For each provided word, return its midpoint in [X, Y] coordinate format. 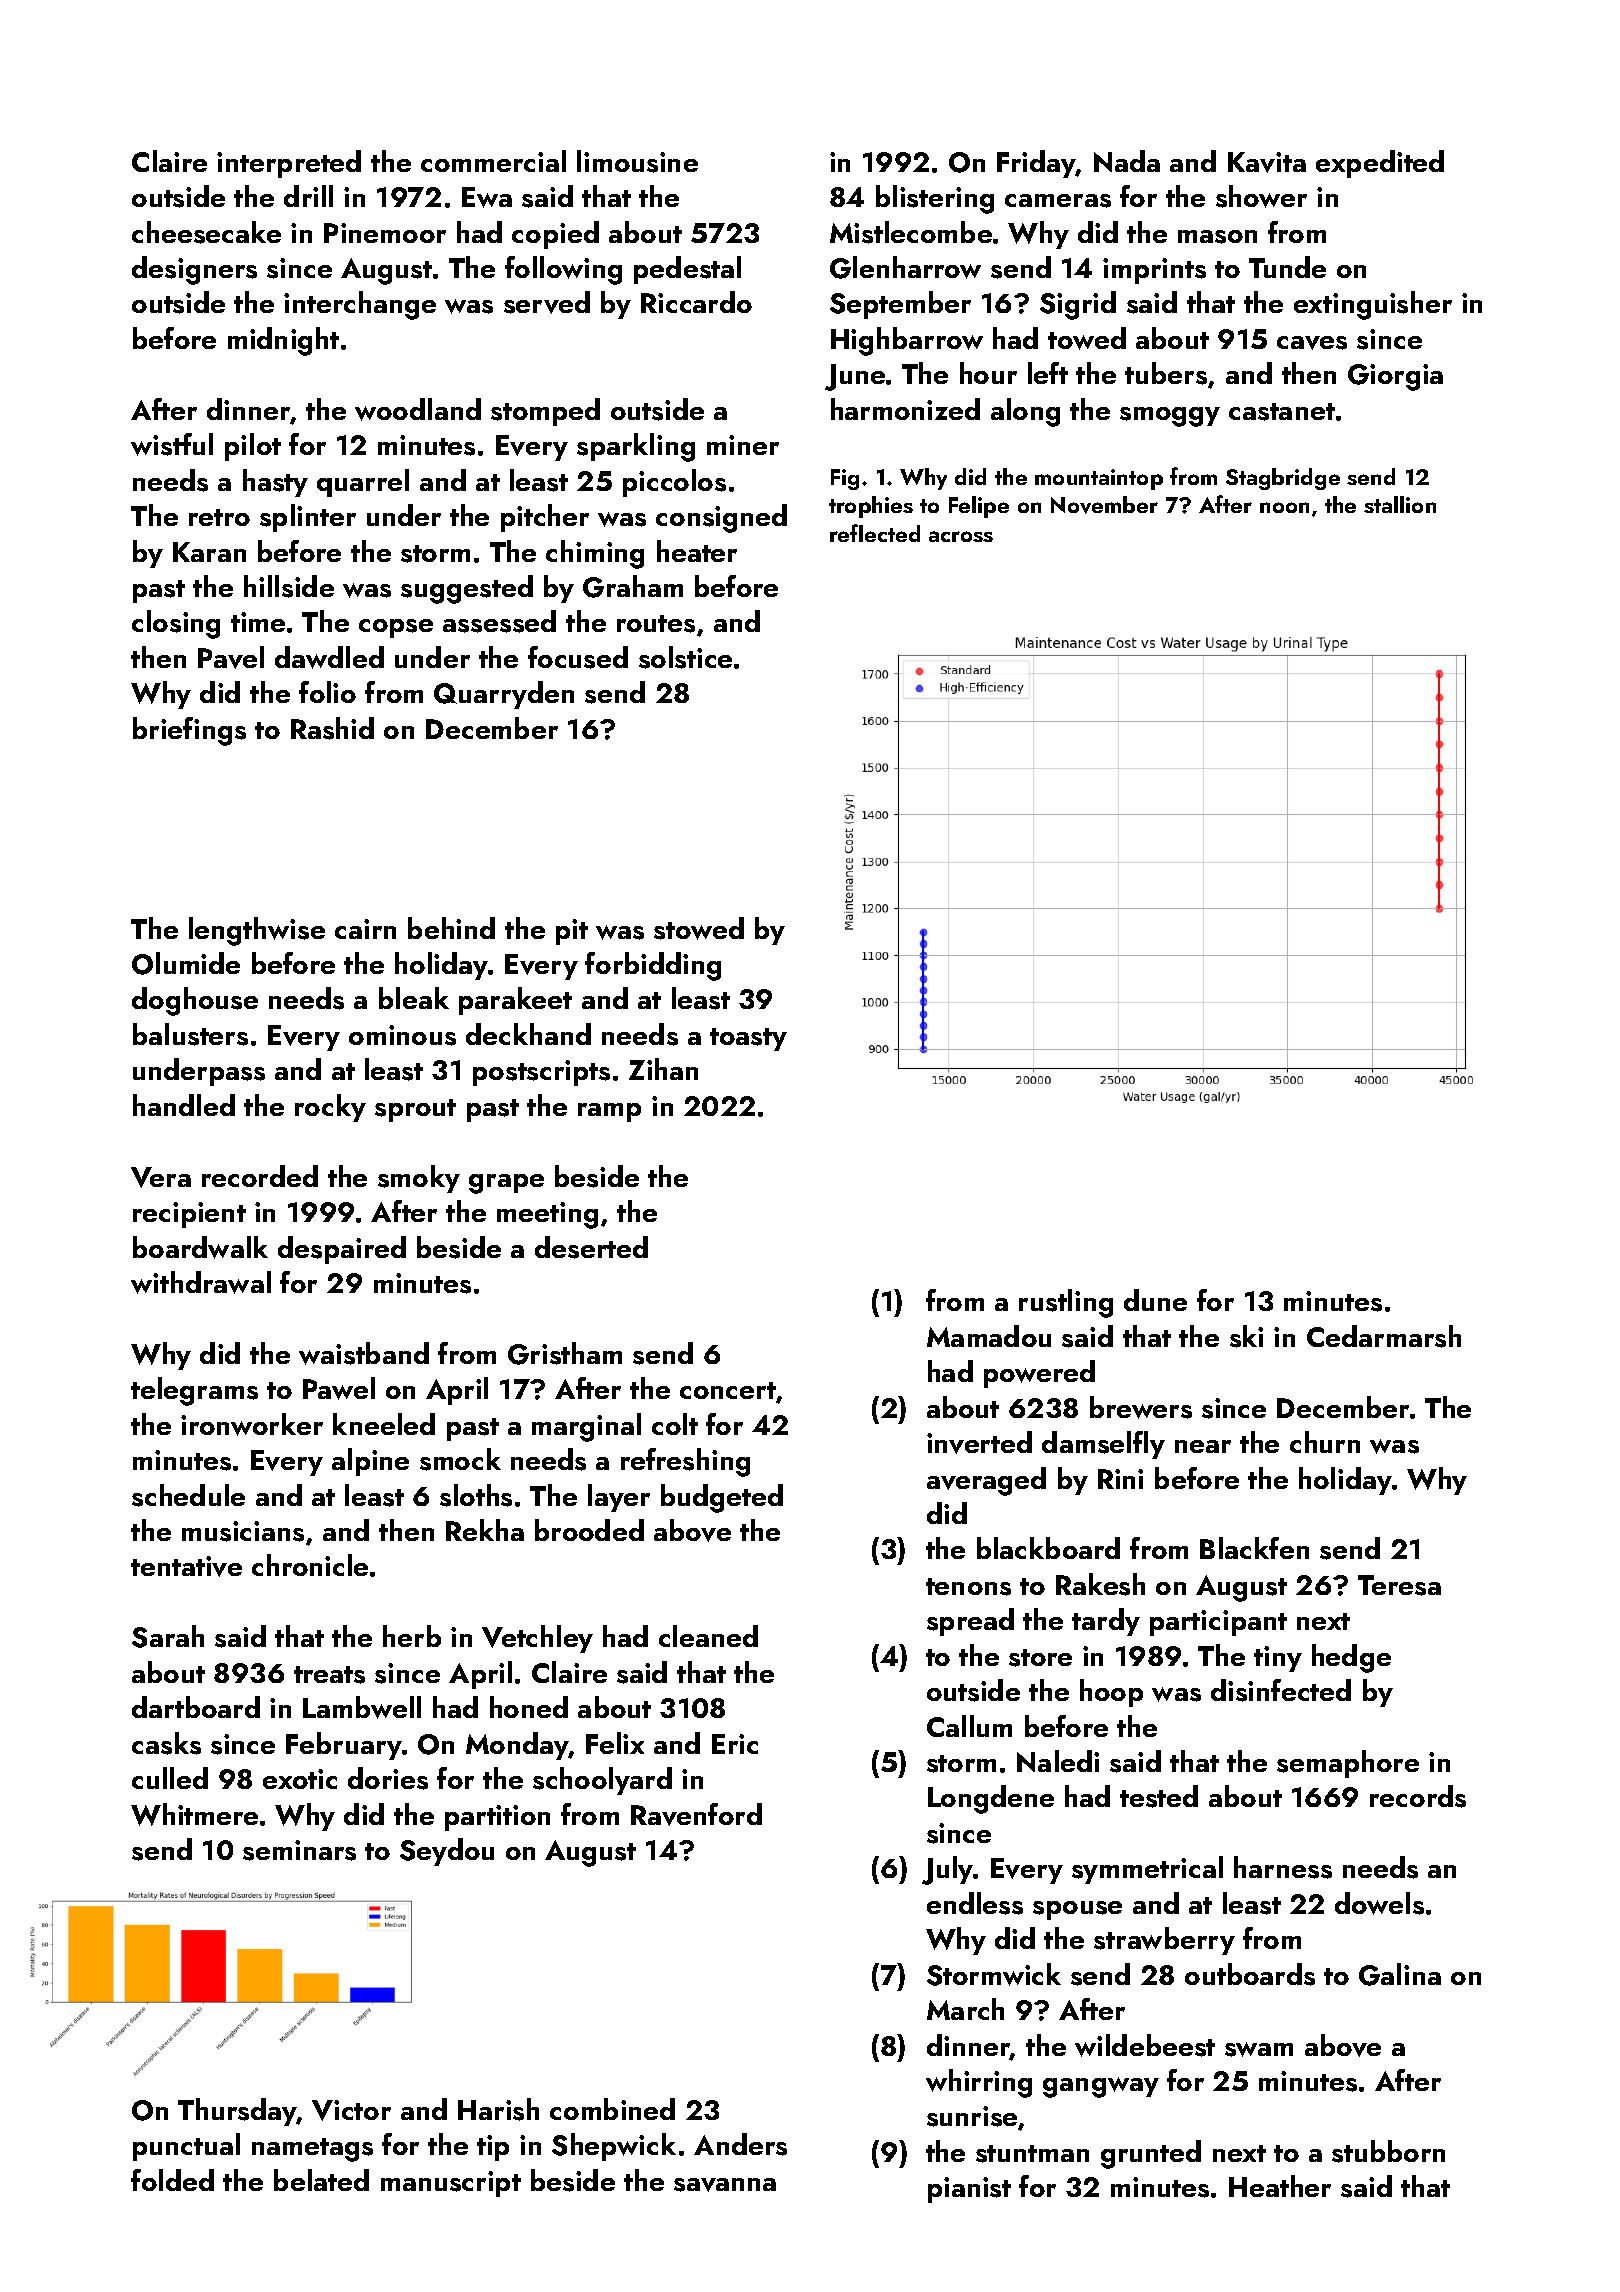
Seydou [447, 1852]
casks [166, 1743]
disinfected [1281, 1690]
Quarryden [504, 695]
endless [975, 1903]
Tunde [1287, 267]
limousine [637, 161]
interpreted [289, 164]
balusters [190, 1034]
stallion [1400, 504]
